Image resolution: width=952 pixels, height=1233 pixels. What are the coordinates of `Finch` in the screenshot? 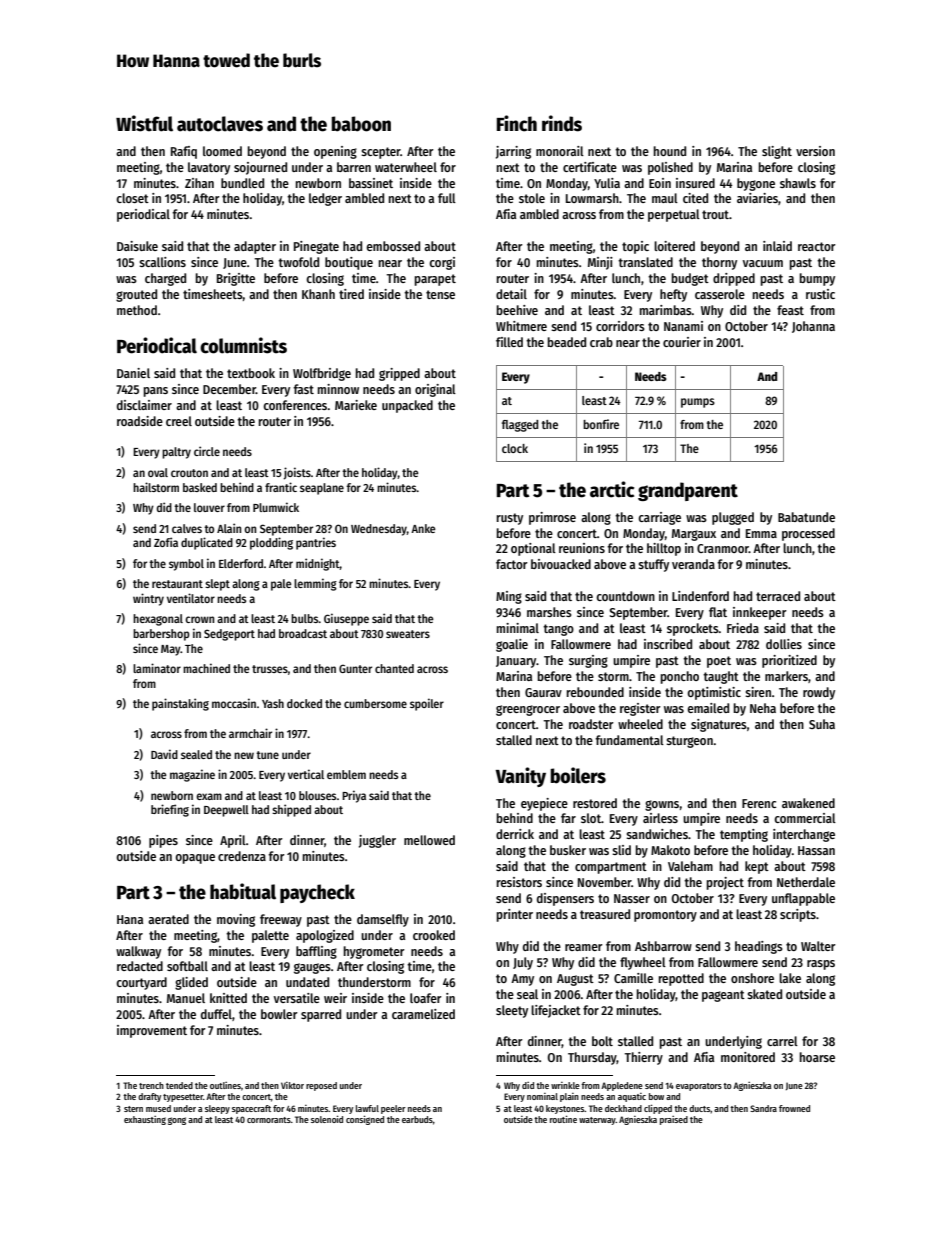 It's located at (517, 123).
